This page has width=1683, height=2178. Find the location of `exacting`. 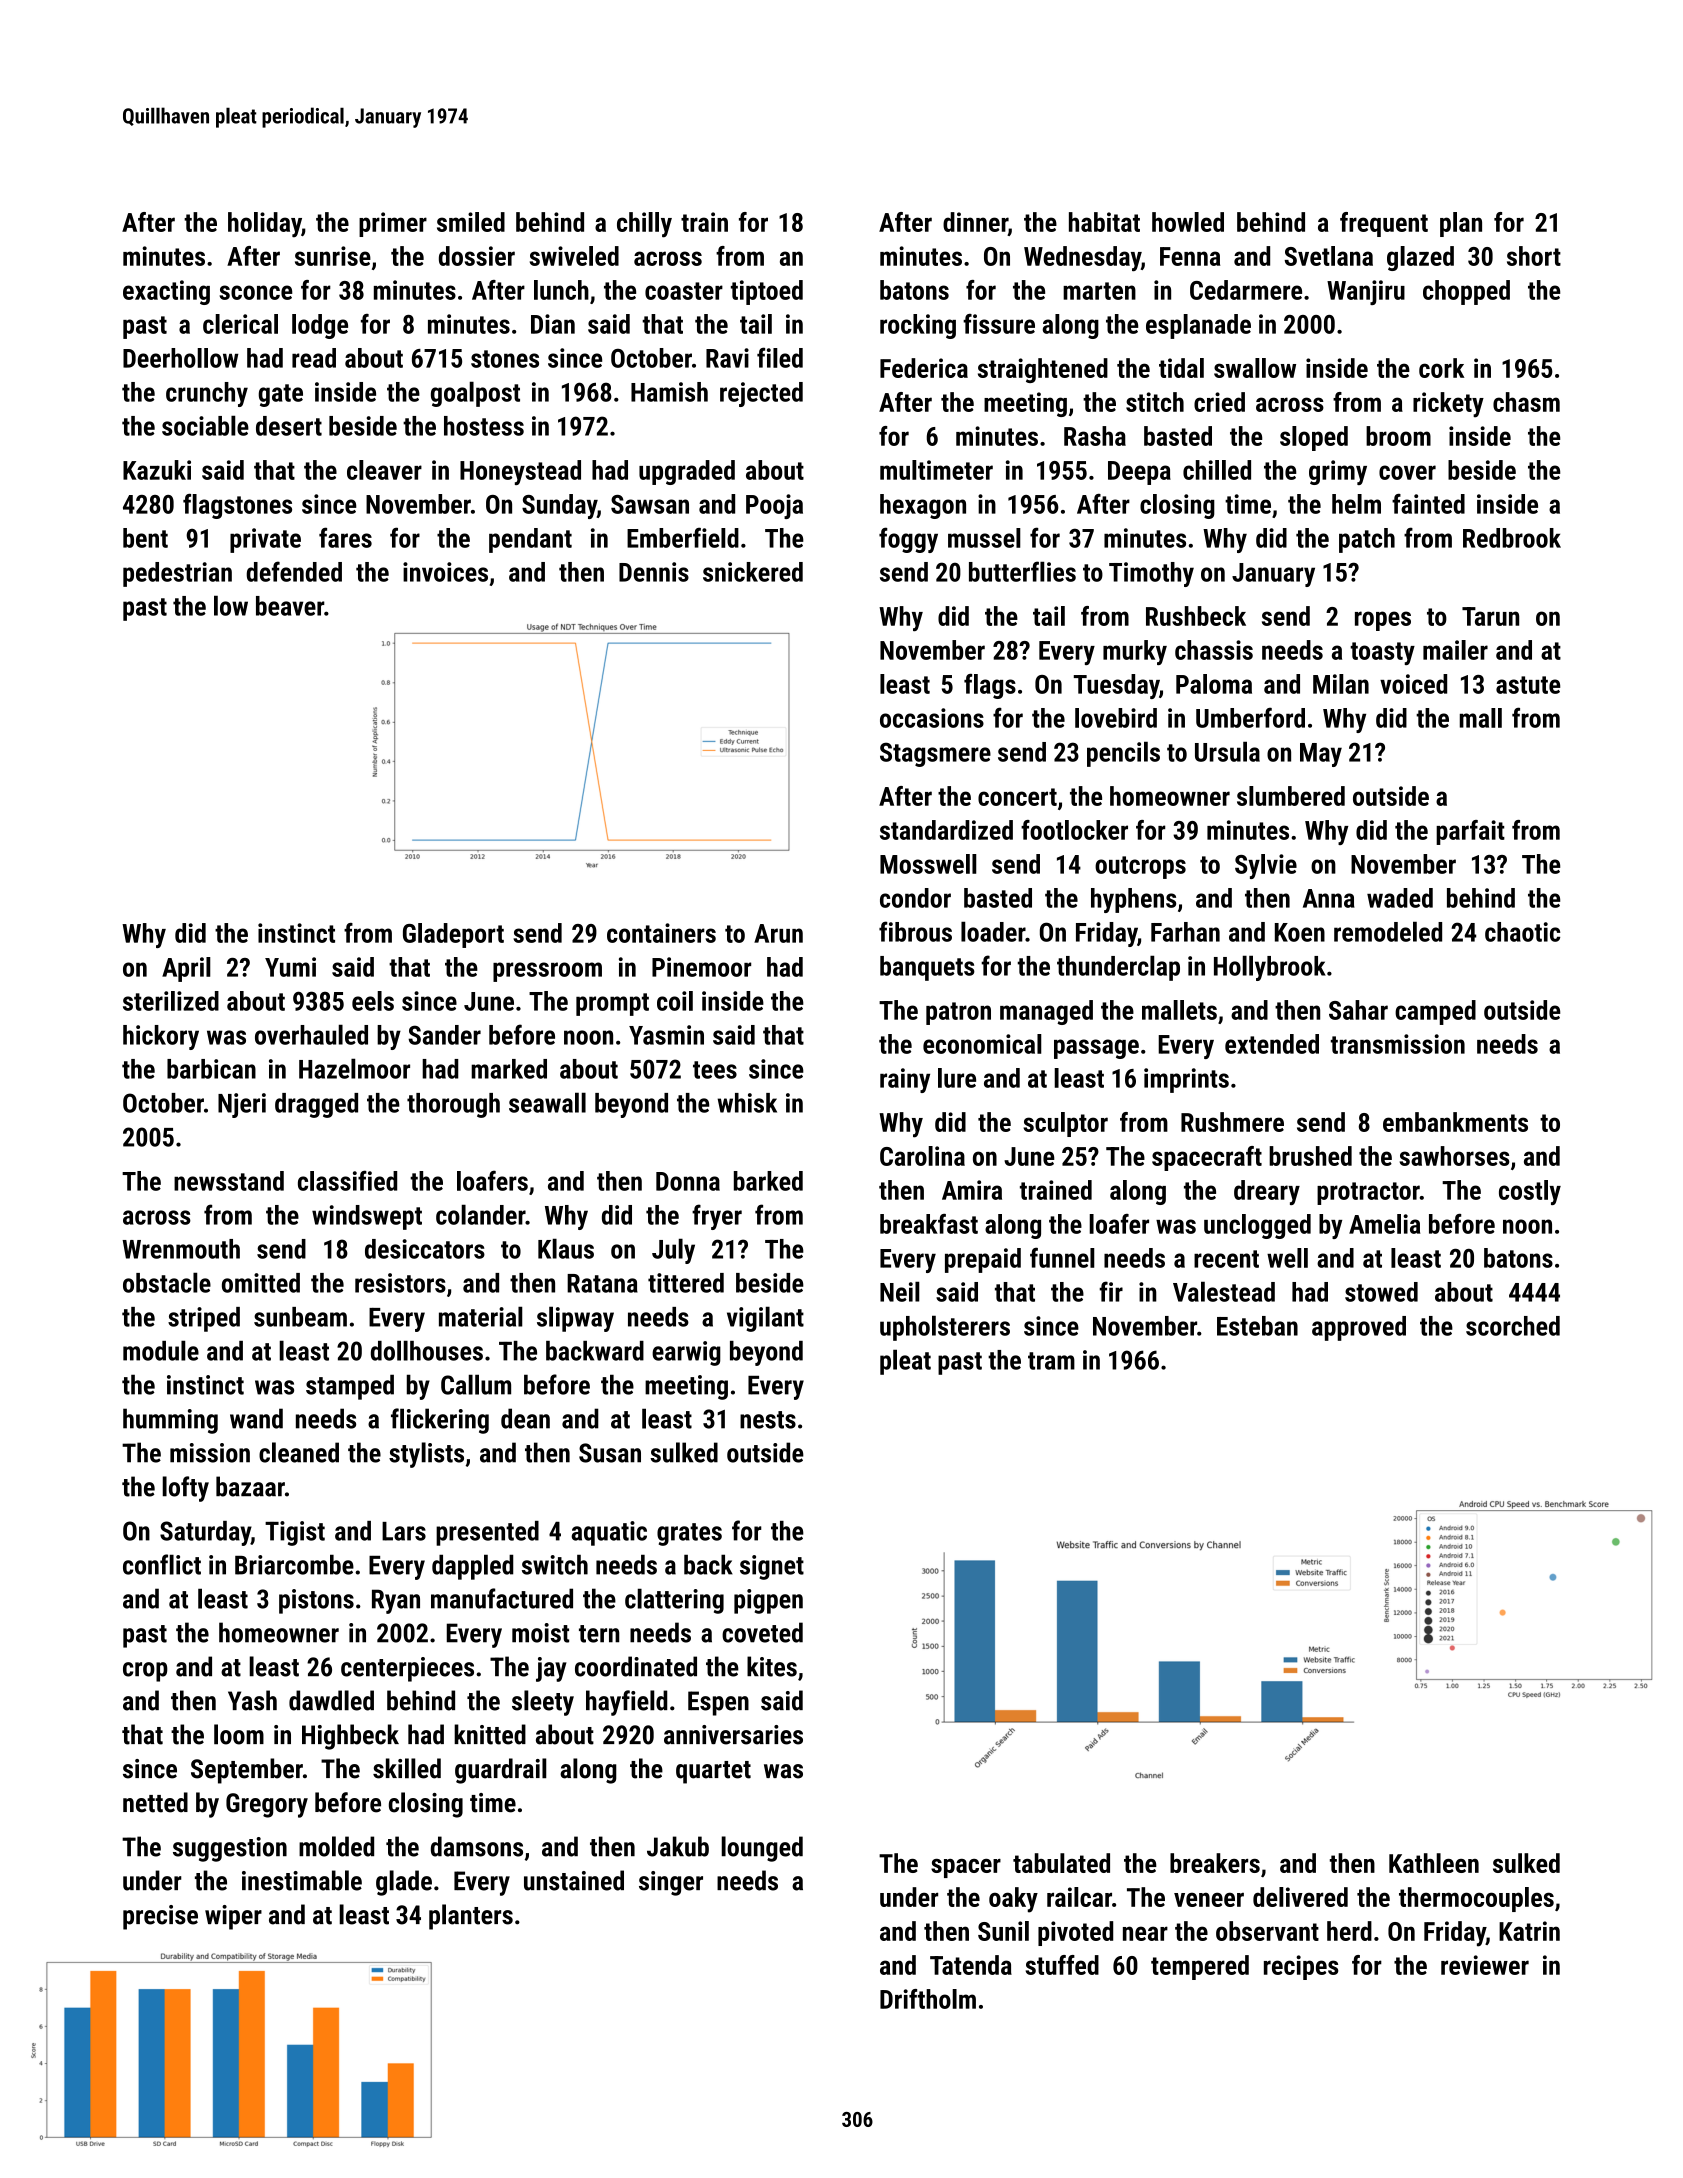

exacting is located at coordinates (166, 292).
